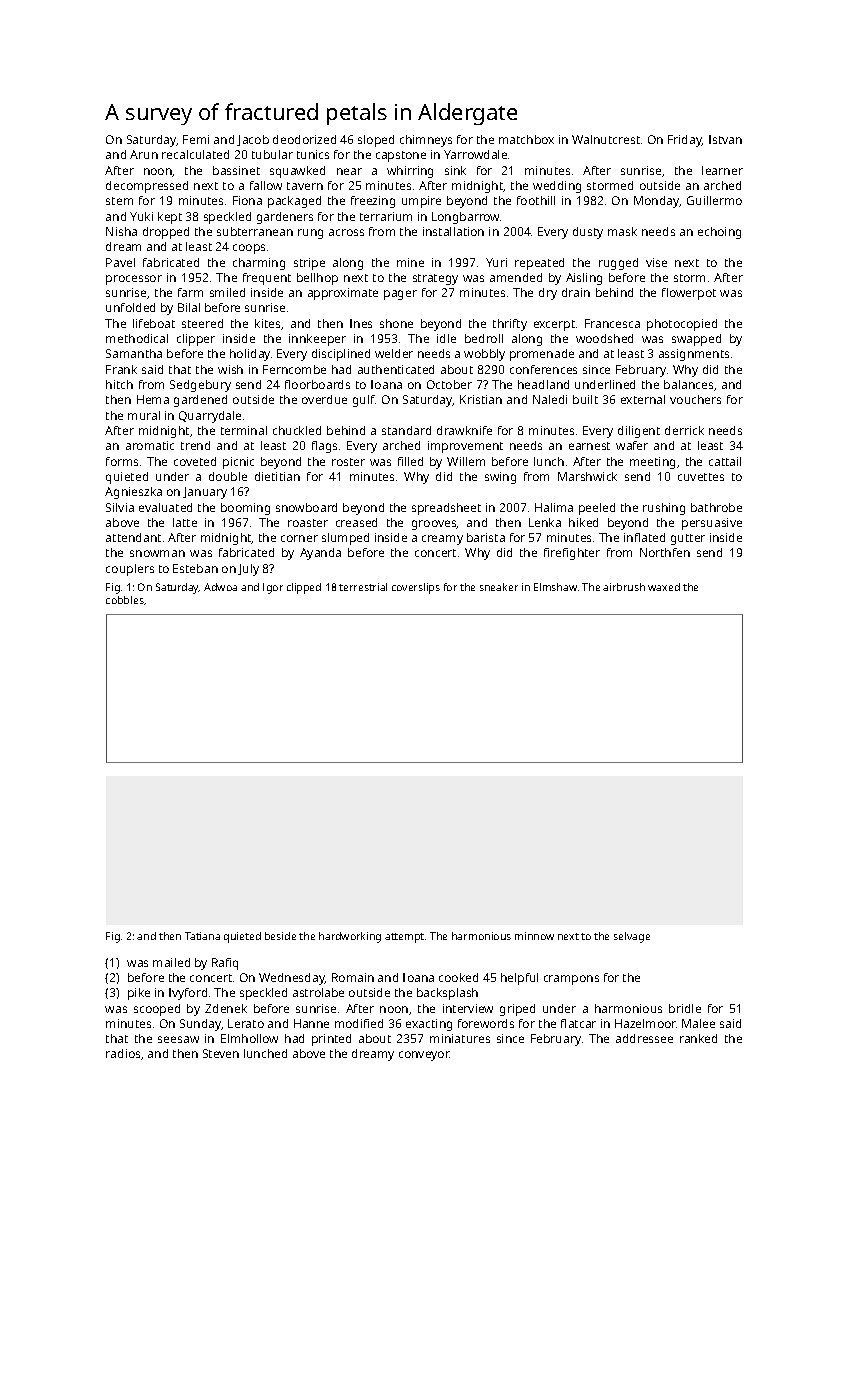 Image resolution: width=849 pixels, height=1400 pixels. What do you see at coordinates (484, 338) in the screenshot?
I see `bedroll` at bounding box center [484, 338].
